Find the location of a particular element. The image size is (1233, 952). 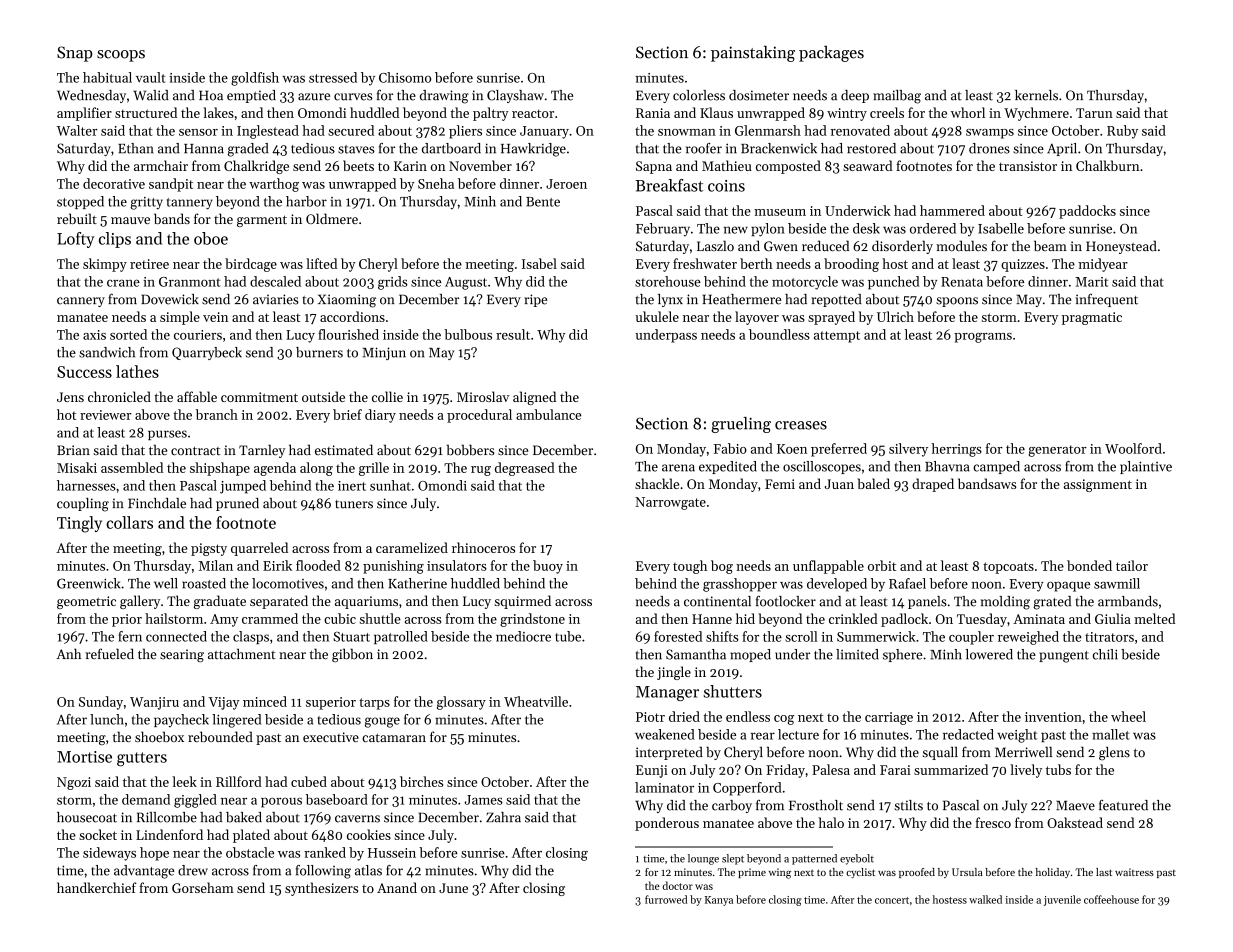

pigsty is located at coordinates (209, 549).
